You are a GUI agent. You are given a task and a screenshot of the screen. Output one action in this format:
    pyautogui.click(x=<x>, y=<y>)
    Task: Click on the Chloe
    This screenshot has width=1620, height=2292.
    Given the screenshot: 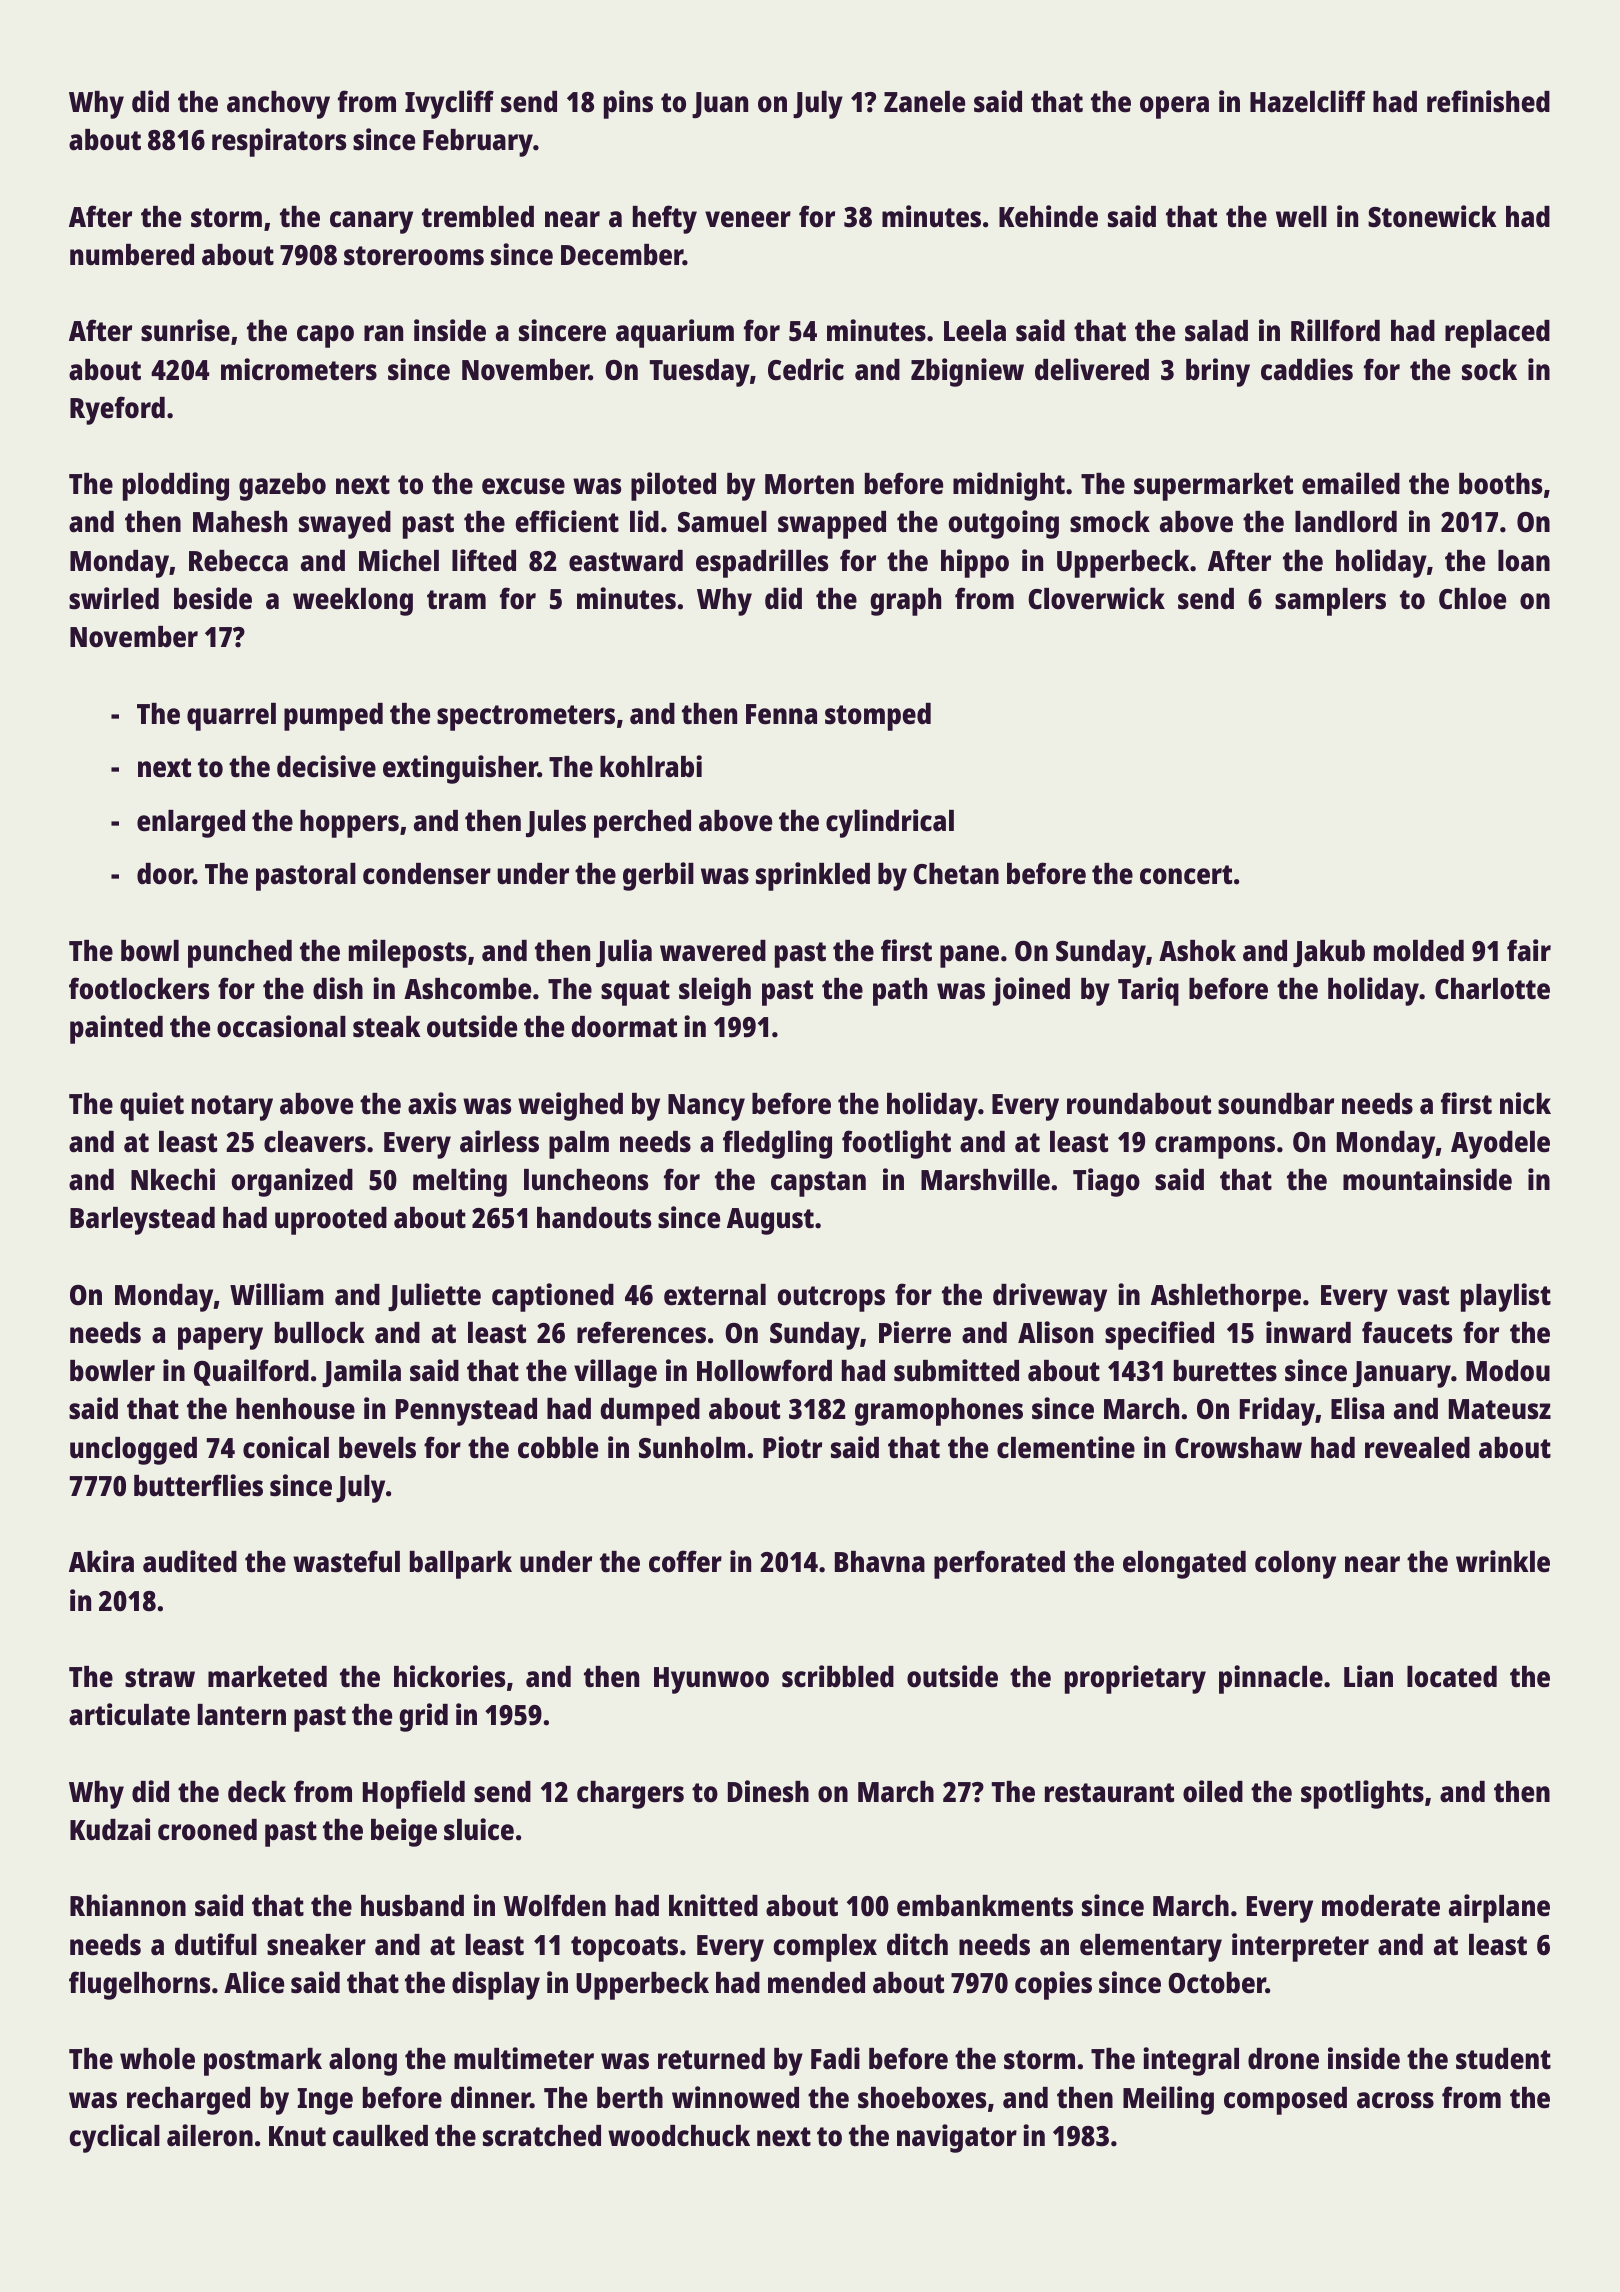 What is the action you would take?
    pyautogui.click(x=1472, y=599)
